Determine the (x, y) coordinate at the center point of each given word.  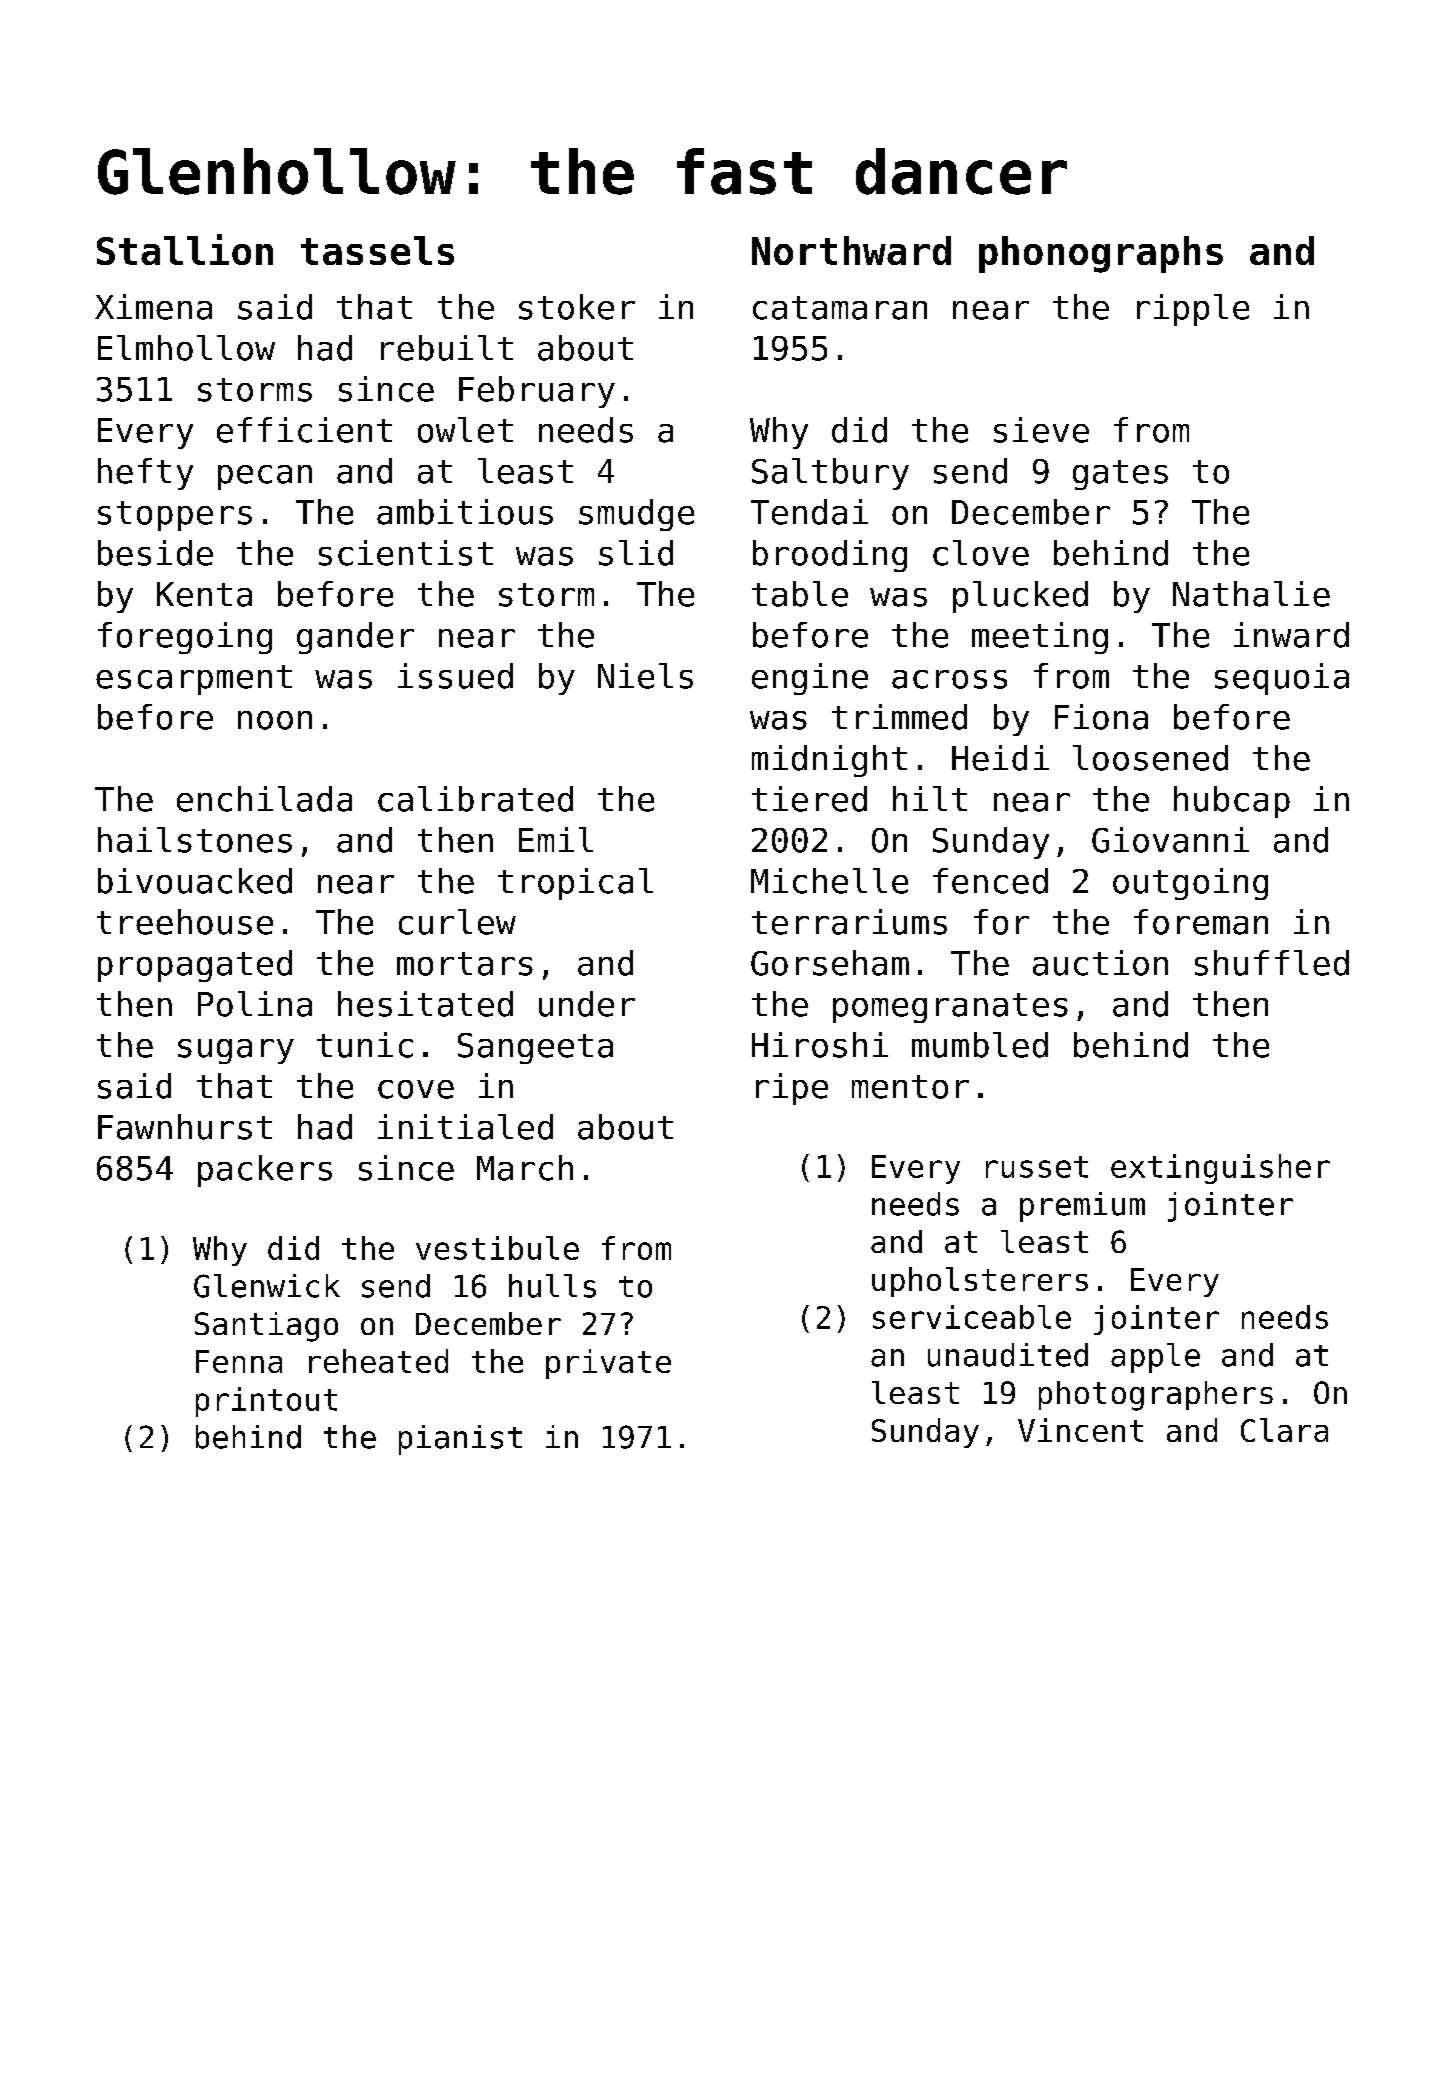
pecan (265, 477)
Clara (1284, 1430)
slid (636, 553)
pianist (460, 1440)
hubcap (1232, 802)
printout (266, 1402)
